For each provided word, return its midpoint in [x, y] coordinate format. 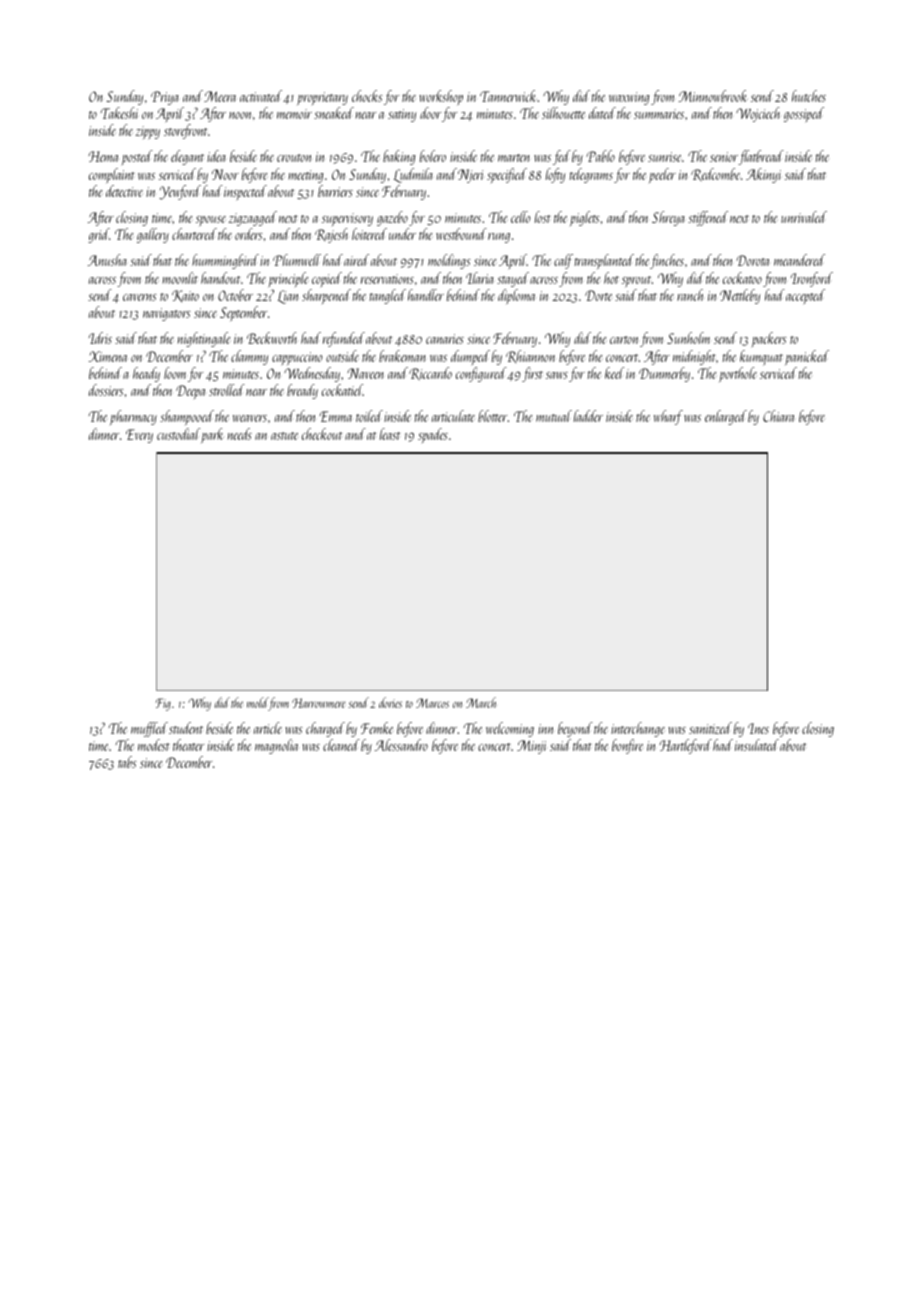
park [212, 435]
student [186, 728]
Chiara [778, 416]
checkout [322, 434]
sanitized [710, 728]
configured [481, 374]
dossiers [106, 390]
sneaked [334, 113]
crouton [294, 158]
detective [124, 191]
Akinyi [763, 175]
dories [390, 702]
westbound [461, 234]
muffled [149, 729]
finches [667, 261]
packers [769, 339]
